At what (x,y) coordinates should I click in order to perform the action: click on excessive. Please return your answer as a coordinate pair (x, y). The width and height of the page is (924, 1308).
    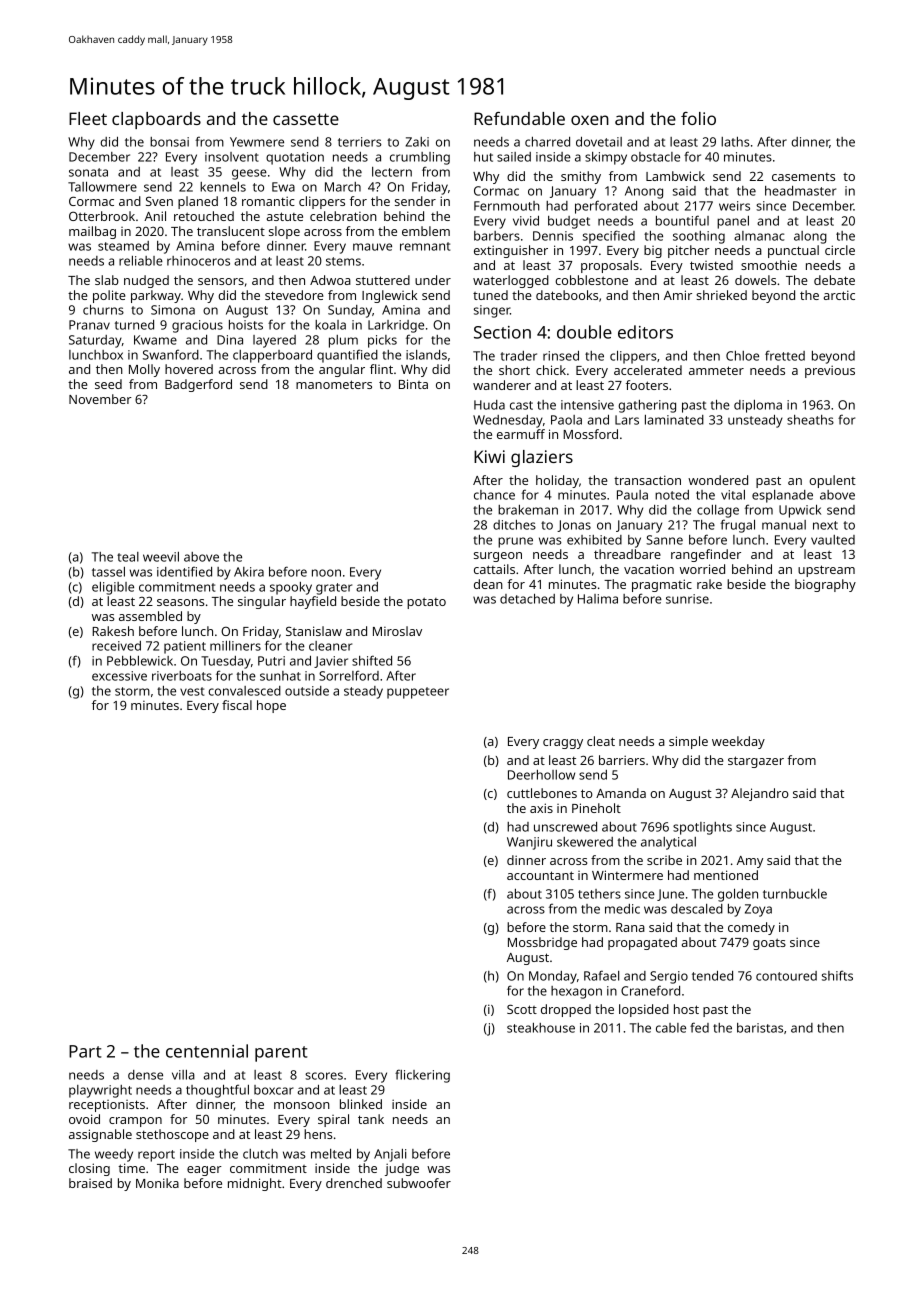
    Looking at the image, I should click on (119, 676).
